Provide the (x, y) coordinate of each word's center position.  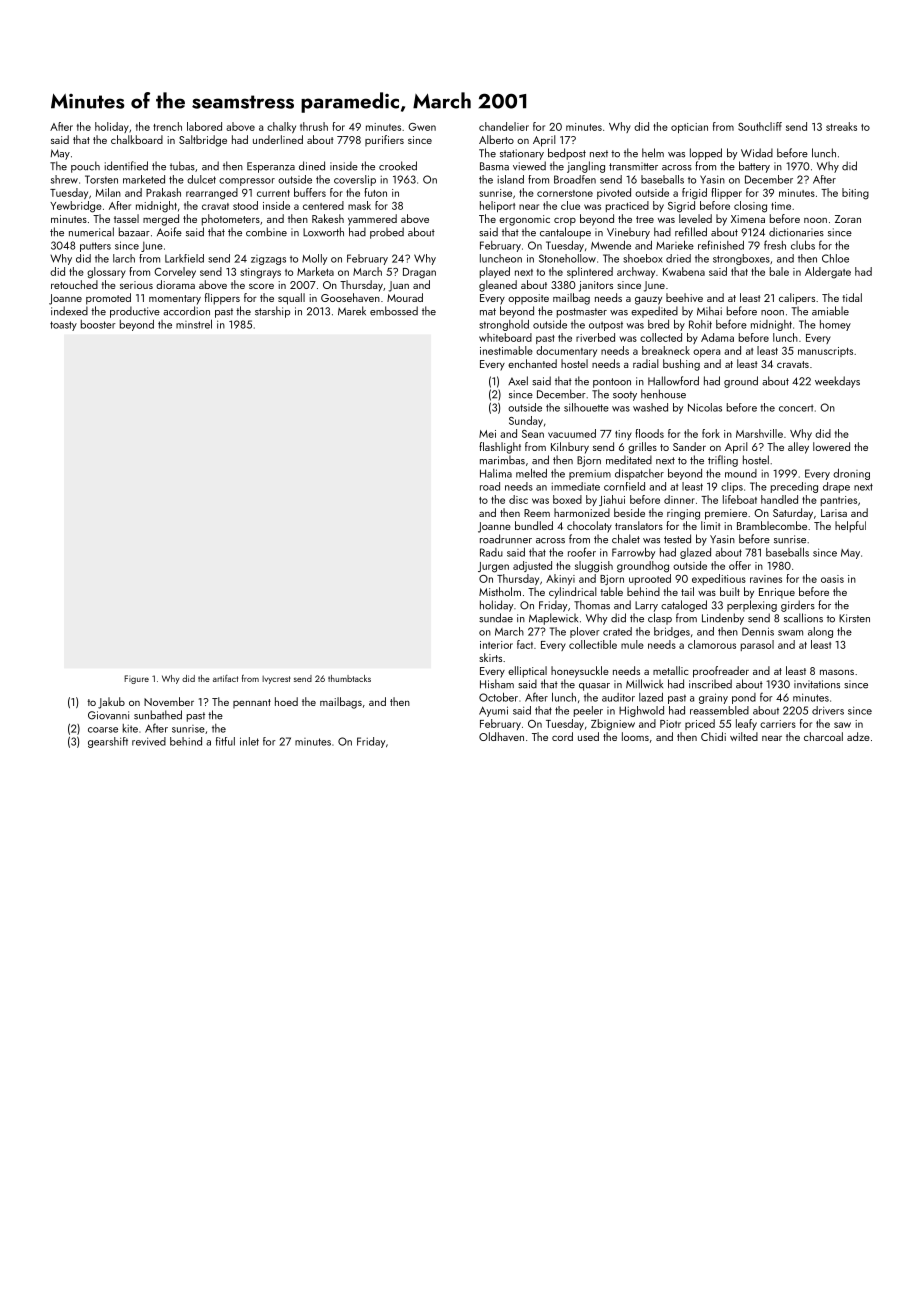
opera (706, 353)
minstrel (194, 324)
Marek (352, 311)
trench (167, 126)
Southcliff (760, 126)
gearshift (108, 742)
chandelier (504, 126)
